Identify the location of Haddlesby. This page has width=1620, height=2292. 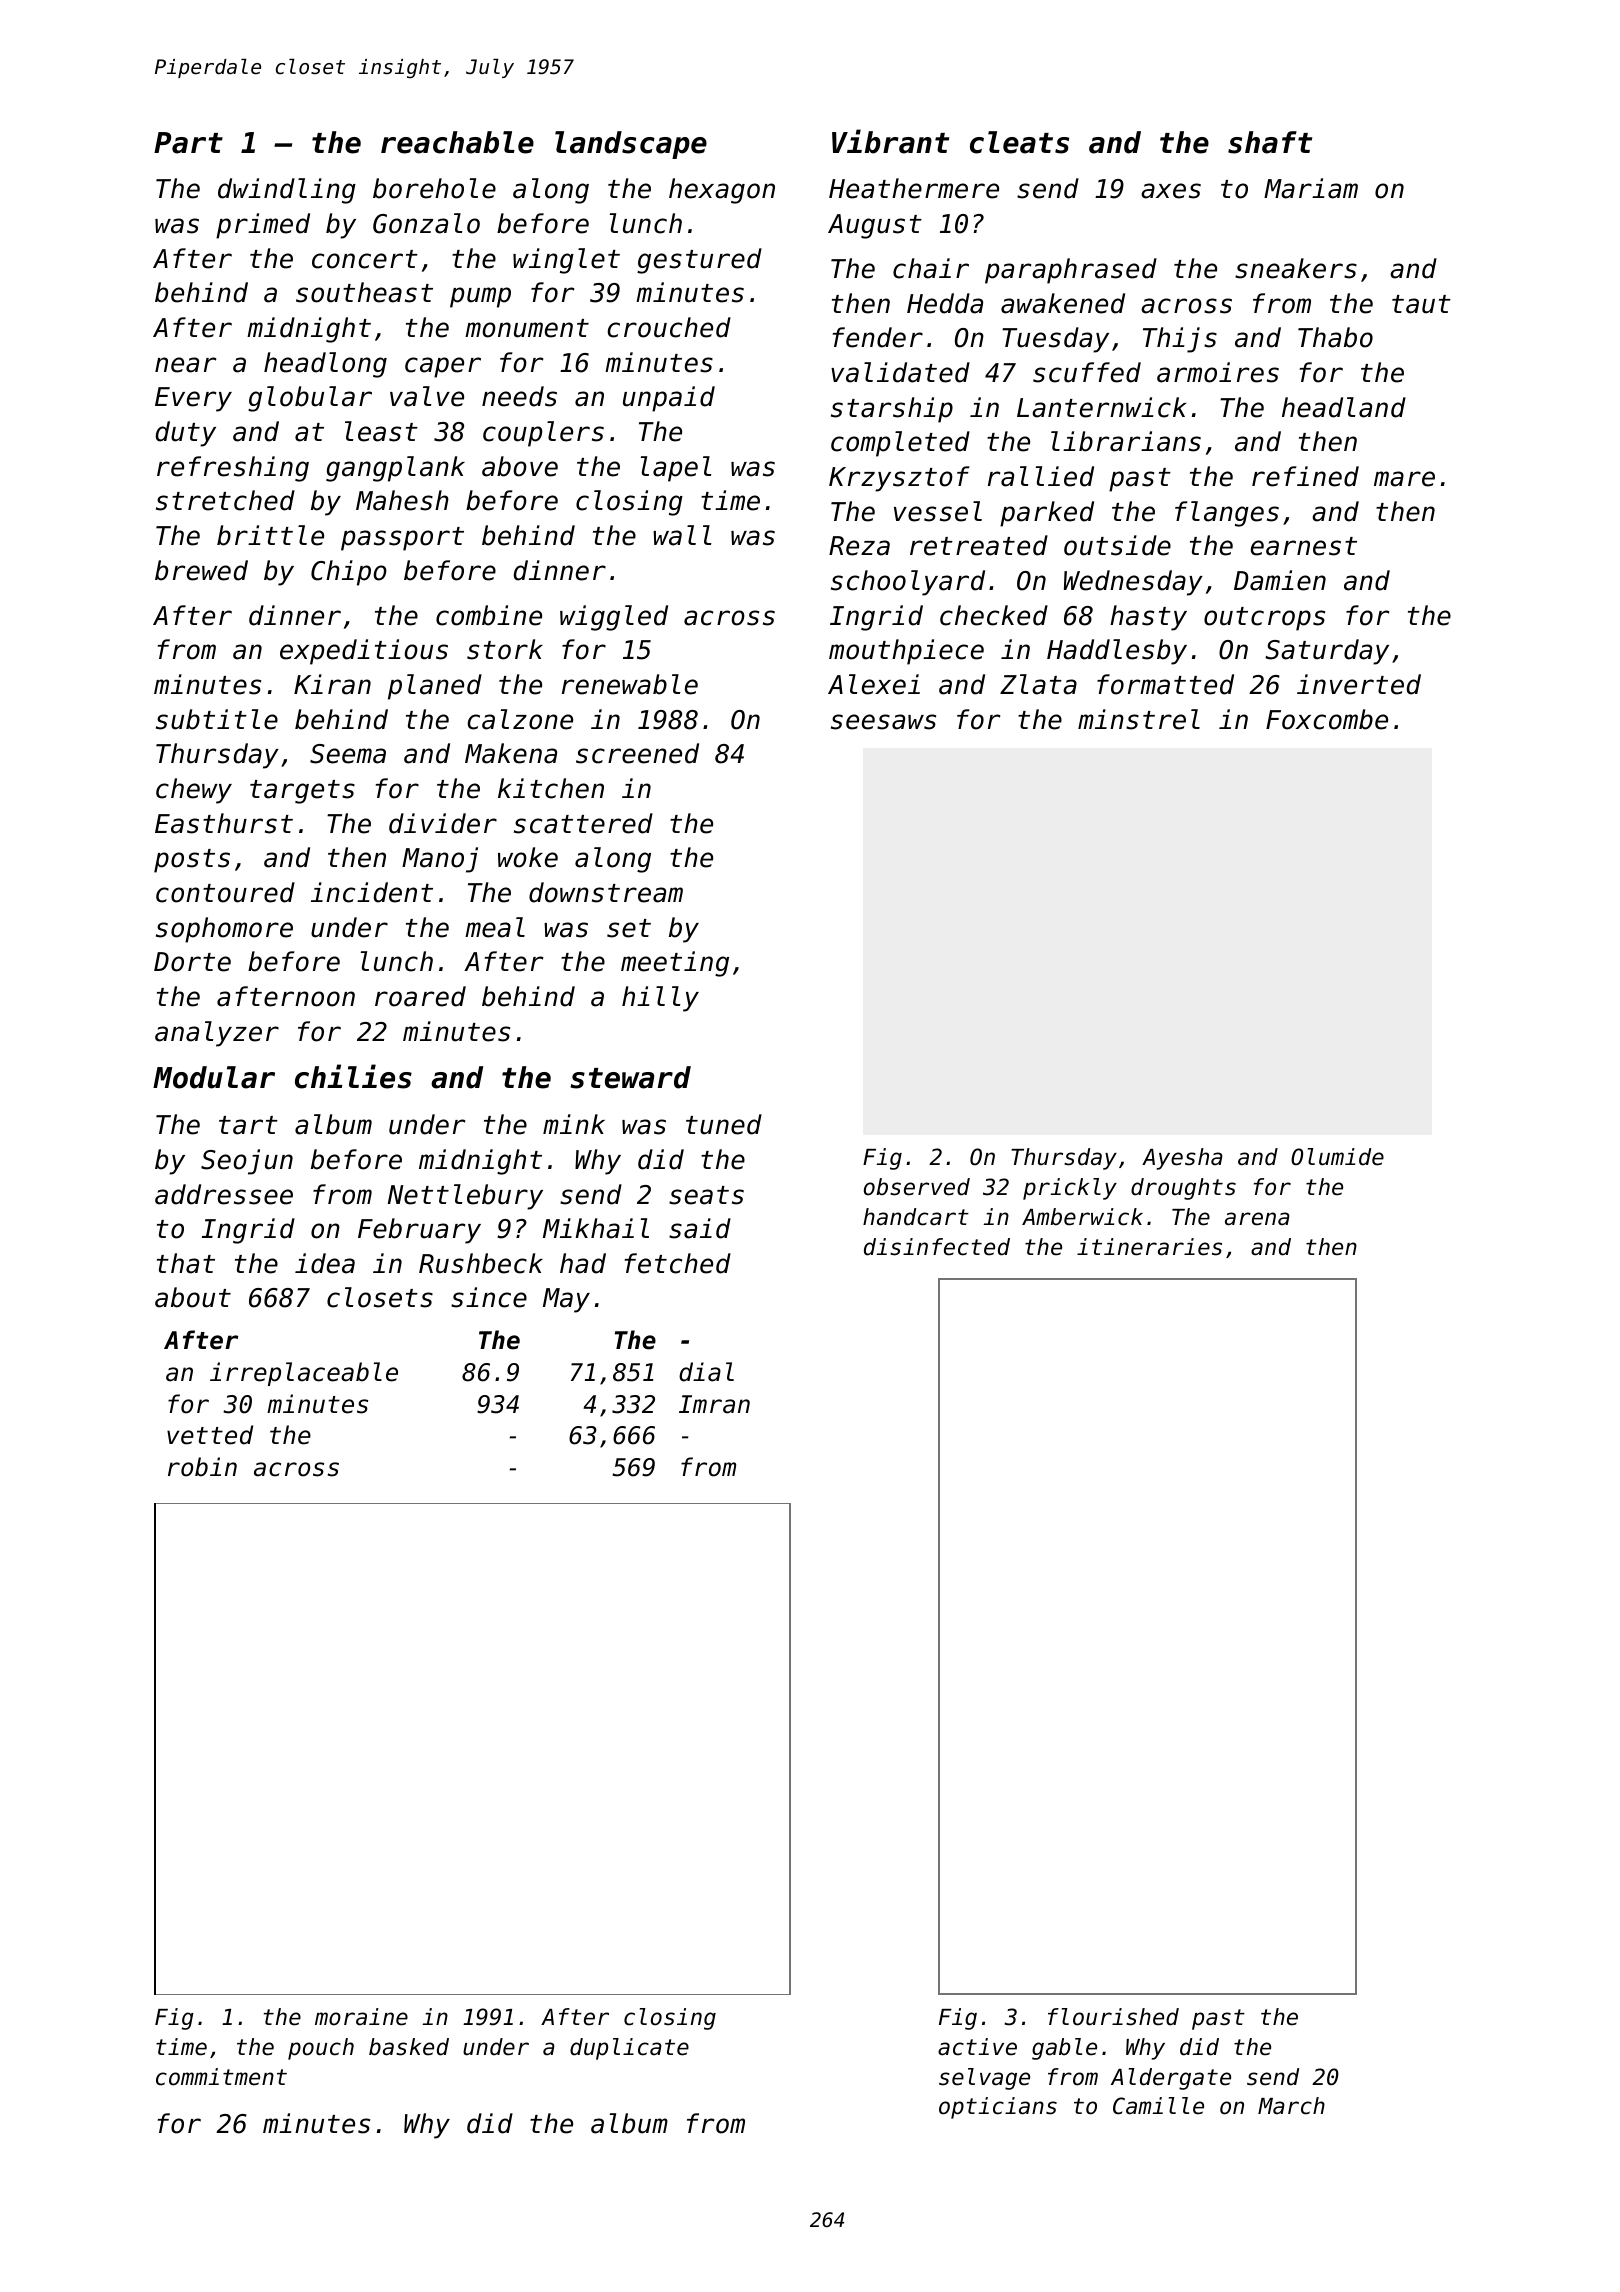
(1117, 652).
